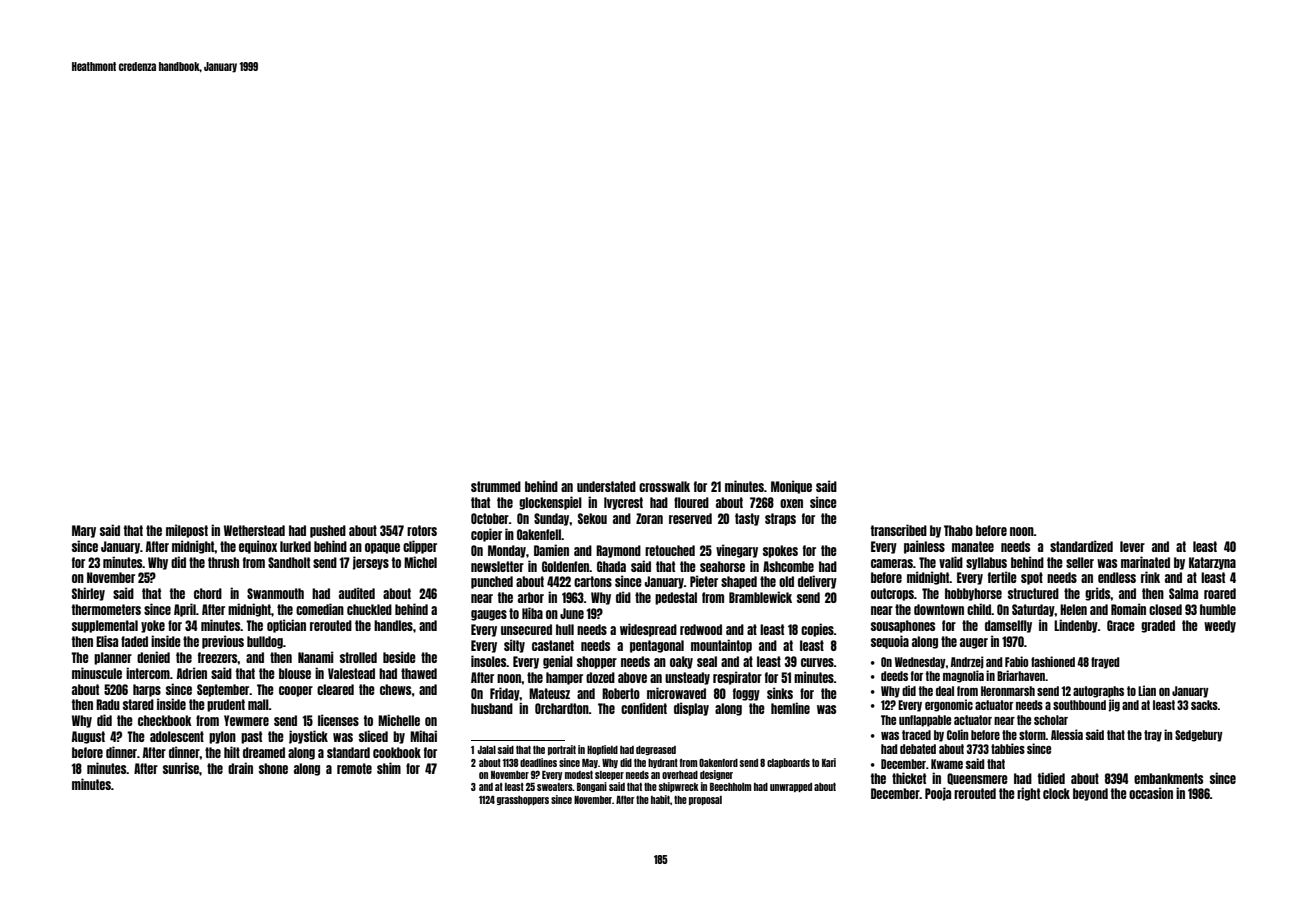 This page has height=924, width=1308. I want to click on lurked, so click(295, 546).
